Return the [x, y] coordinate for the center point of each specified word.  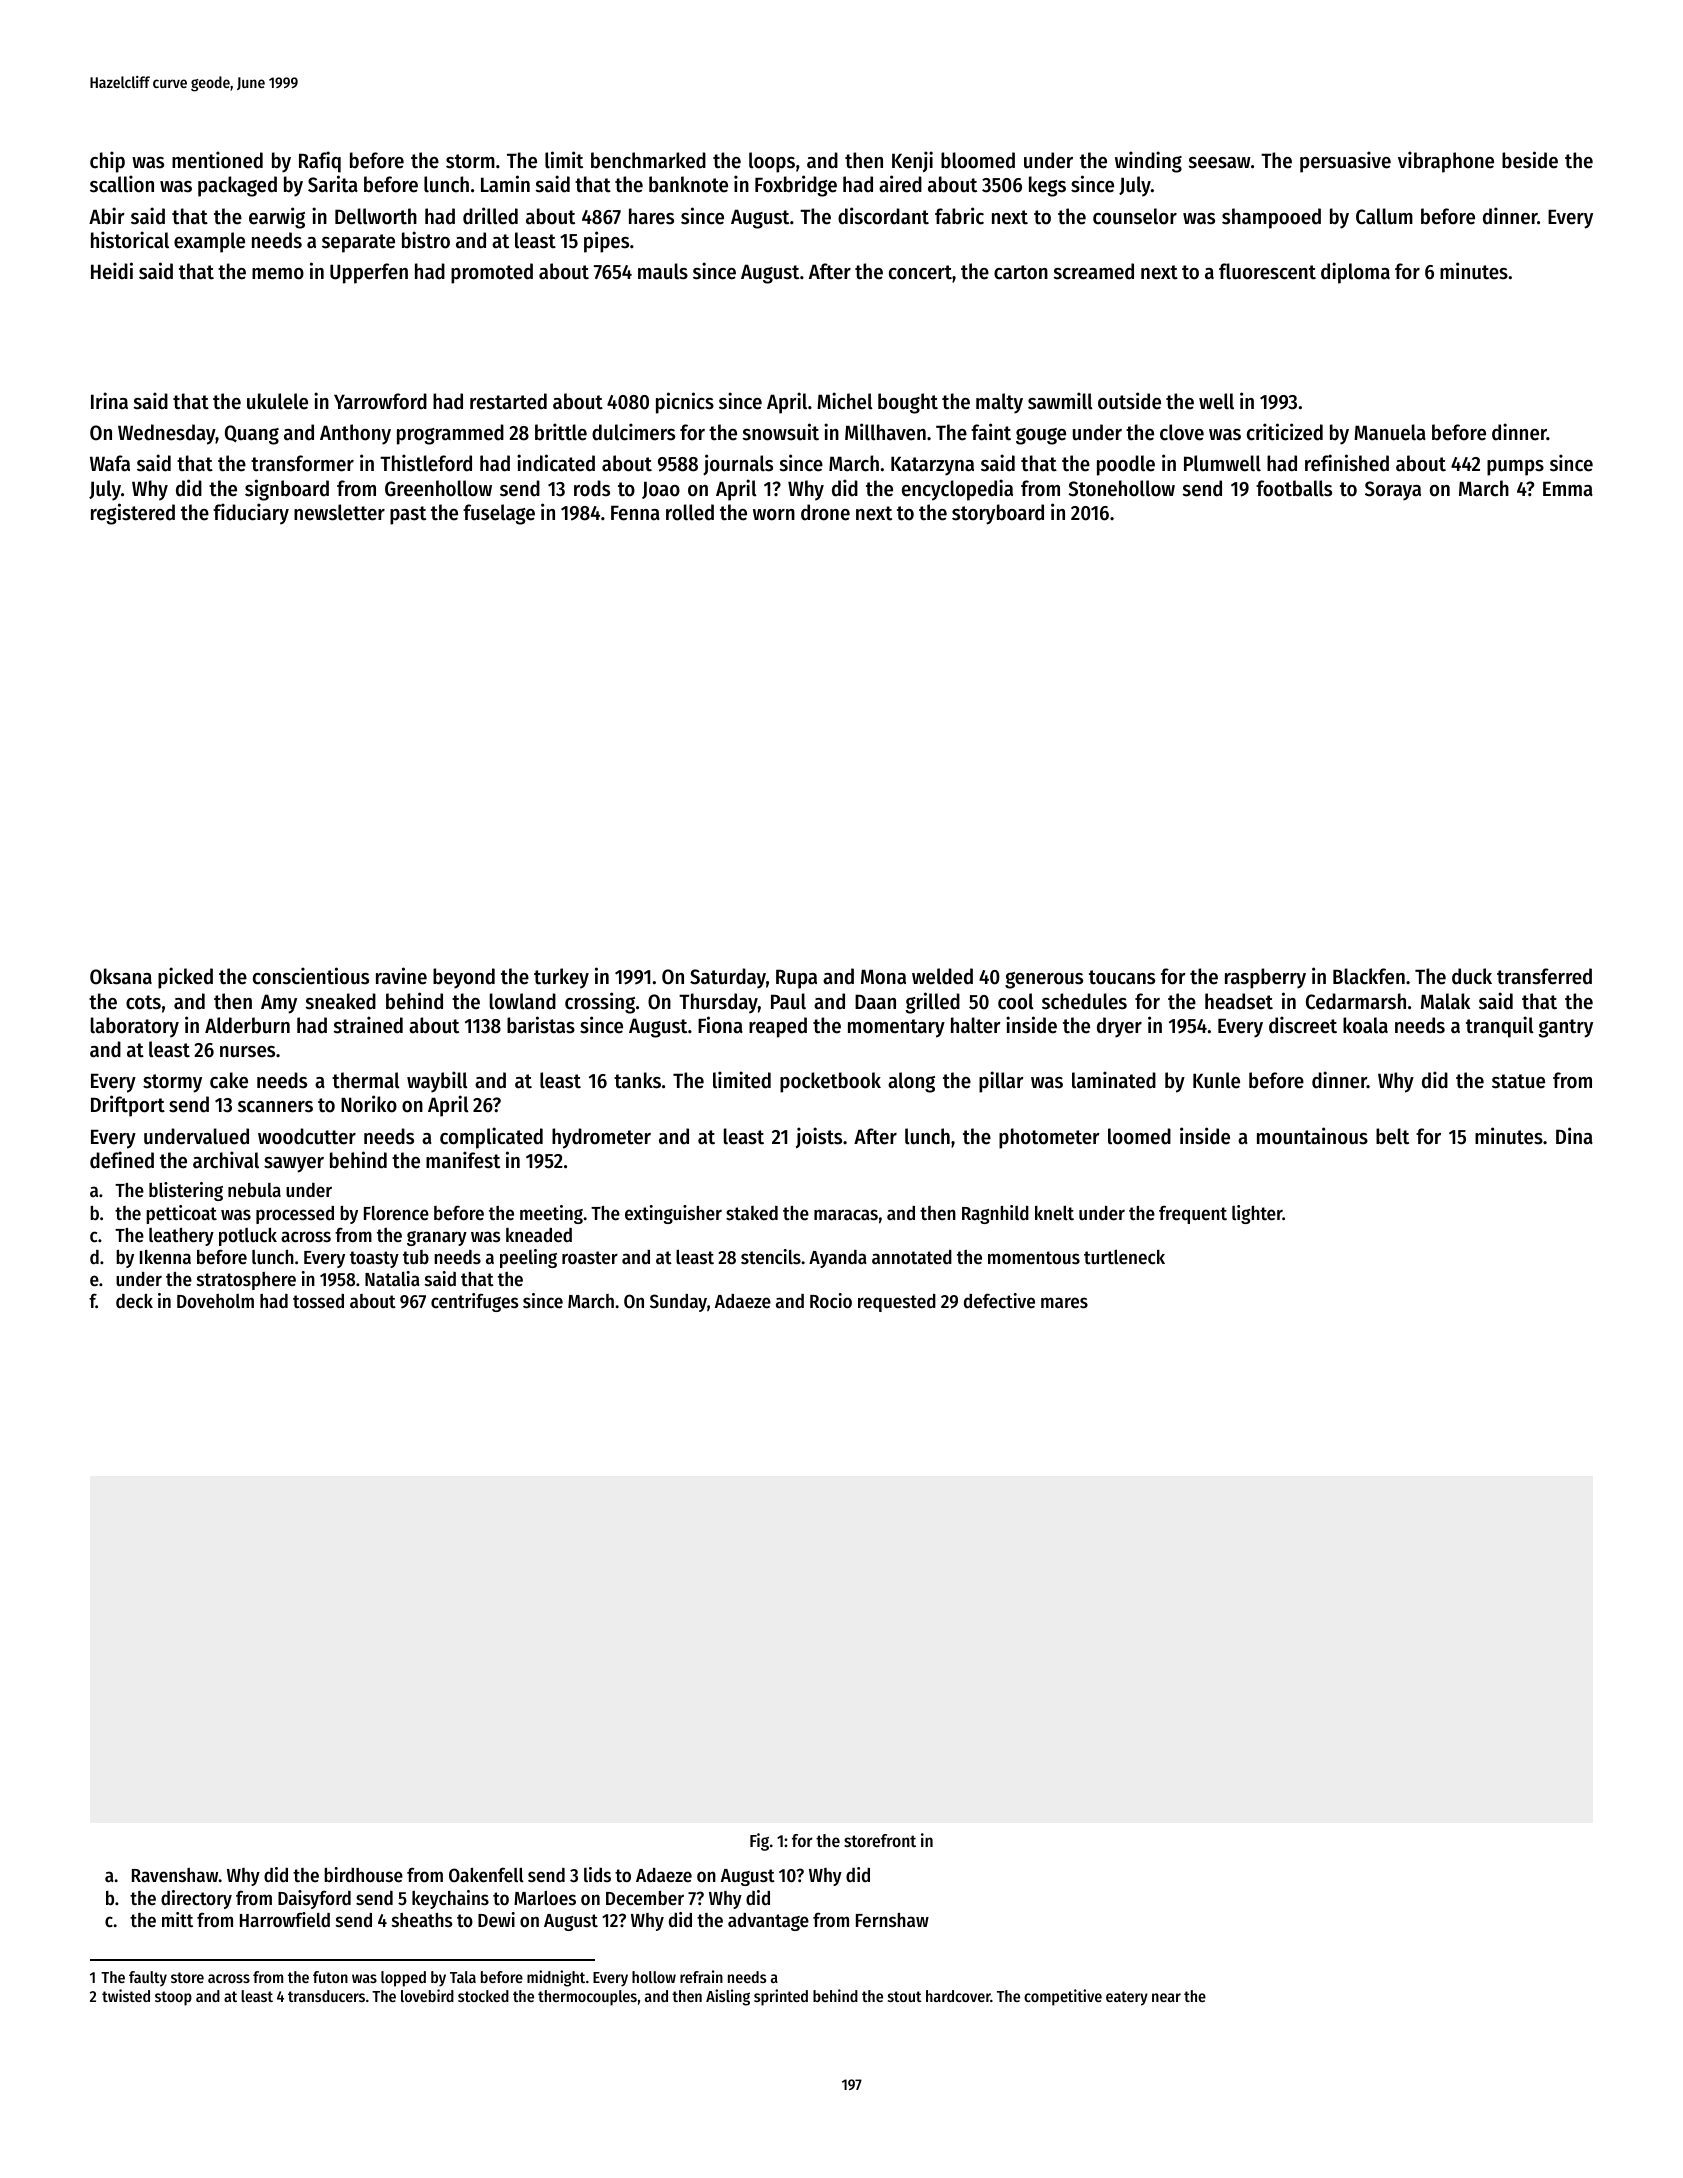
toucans [1122, 977]
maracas [846, 1215]
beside [1530, 160]
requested [897, 1303]
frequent [1193, 1214]
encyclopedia [957, 490]
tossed [318, 1301]
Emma [1568, 489]
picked [185, 978]
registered [133, 514]
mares [1064, 1303]
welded [942, 976]
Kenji [912, 161]
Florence [396, 1213]
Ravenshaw [175, 1875]
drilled [490, 216]
